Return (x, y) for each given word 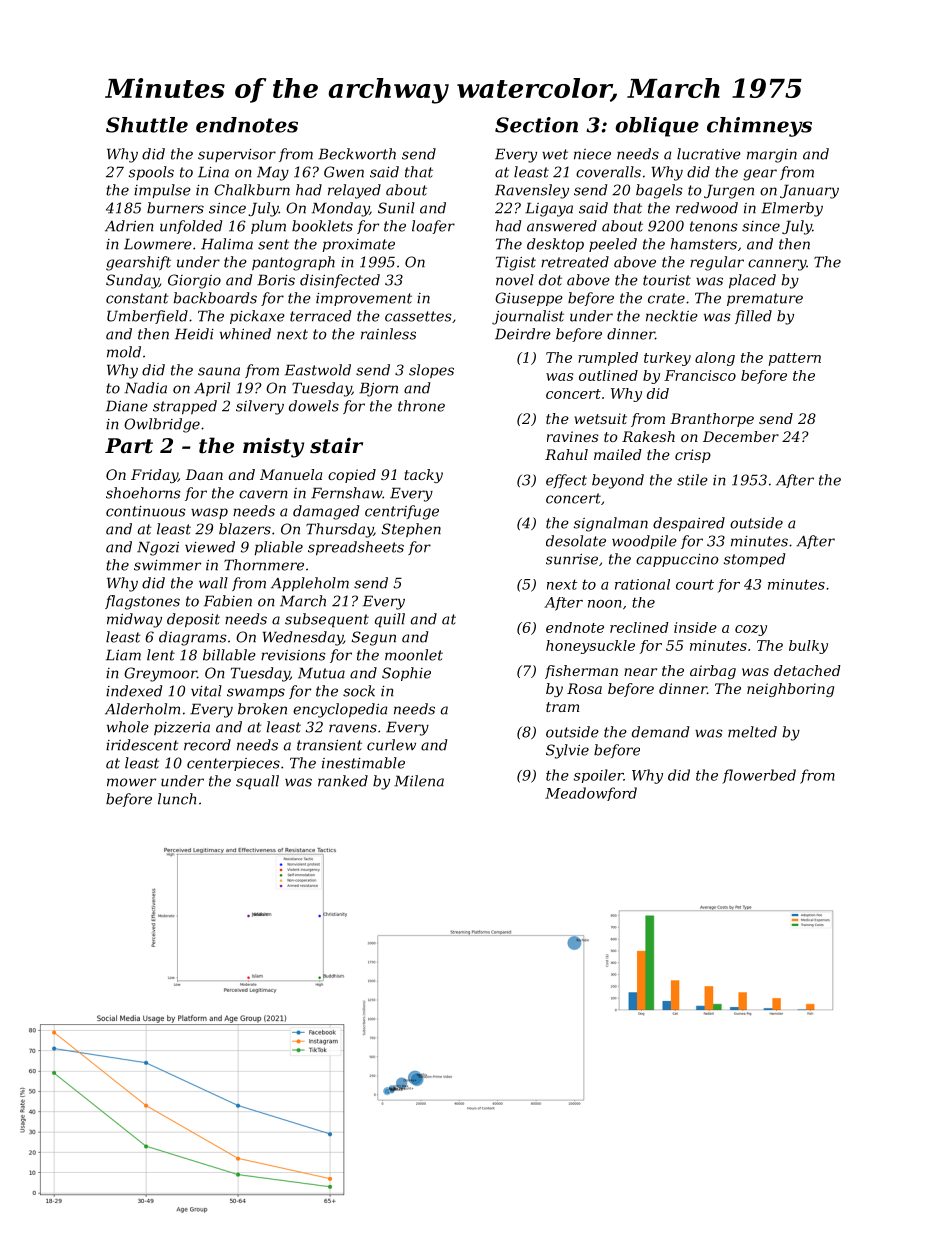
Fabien (228, 601)
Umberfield (147, 317)
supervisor (237, 155)
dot (550, 280)
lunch (177, 799)
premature (765, 299)
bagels (659, 191)
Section (536, 125)
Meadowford (591, 794)
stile (692, 480)
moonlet (414, 655)
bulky (808, 647)
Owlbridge (162, 425)
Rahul (566, 454)
